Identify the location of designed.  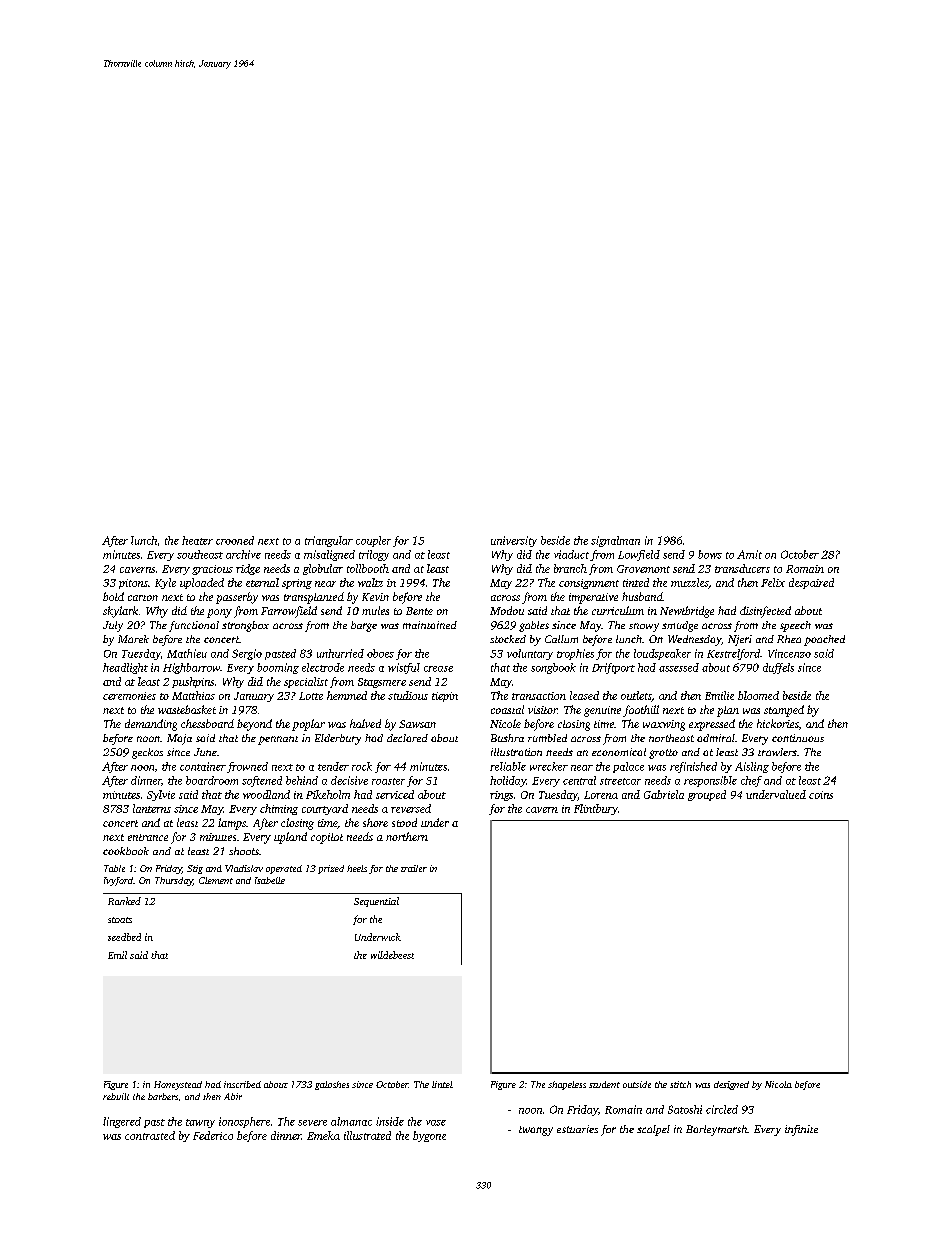
(731, 1085).
